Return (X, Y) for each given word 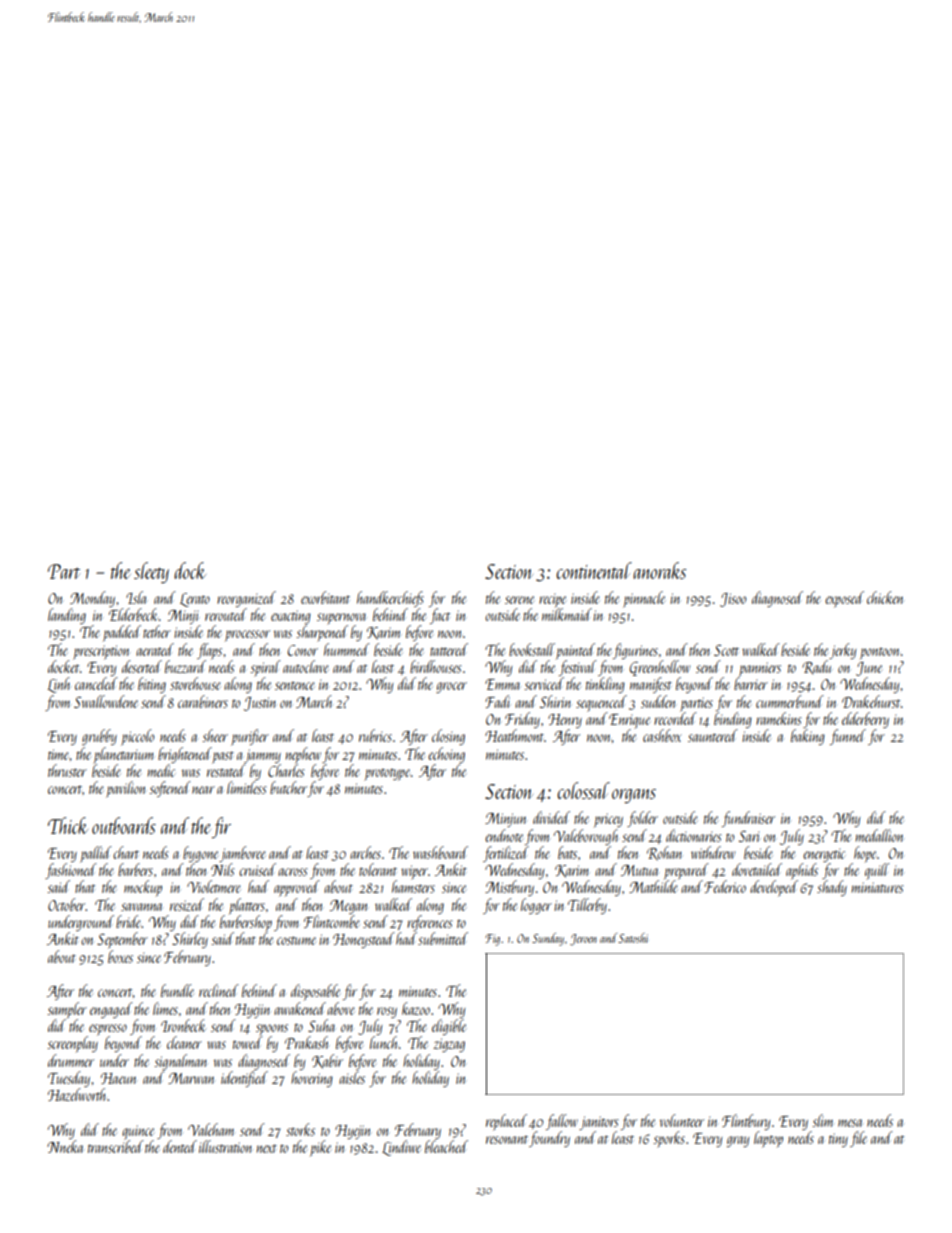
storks (300, 1129)
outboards (124, 825)
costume (296, 940)
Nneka (65, 1146)
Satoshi (633, 938)
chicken (885, 597)
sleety (151, 572)
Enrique (629, 721)
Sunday (548, 939)
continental (594, 570)
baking (808, 737)
